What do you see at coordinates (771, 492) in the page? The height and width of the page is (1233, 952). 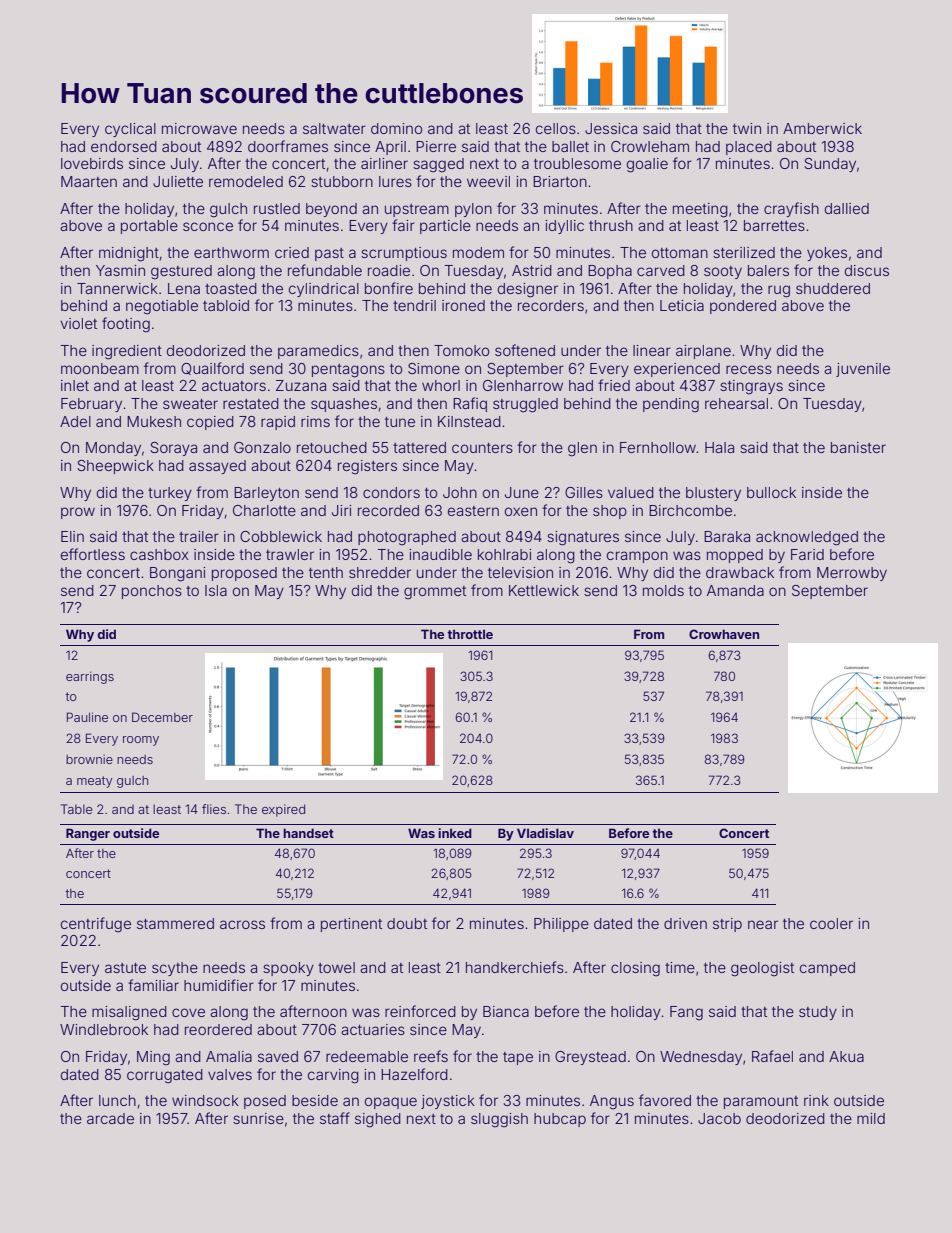 I see `bullock` at bounding box center [771, 492].
